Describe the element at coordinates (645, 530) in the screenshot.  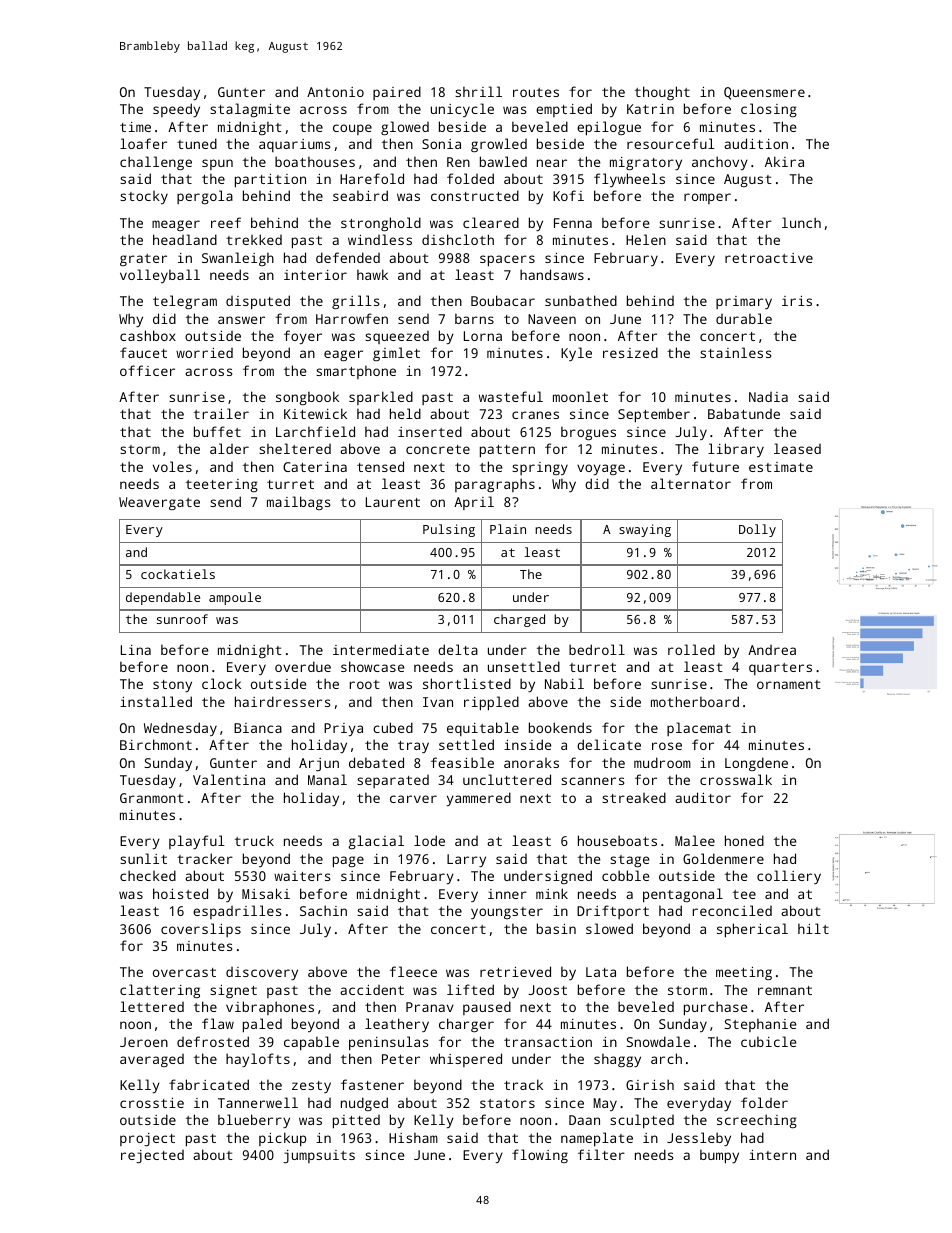
I see `swaying` at that location.
